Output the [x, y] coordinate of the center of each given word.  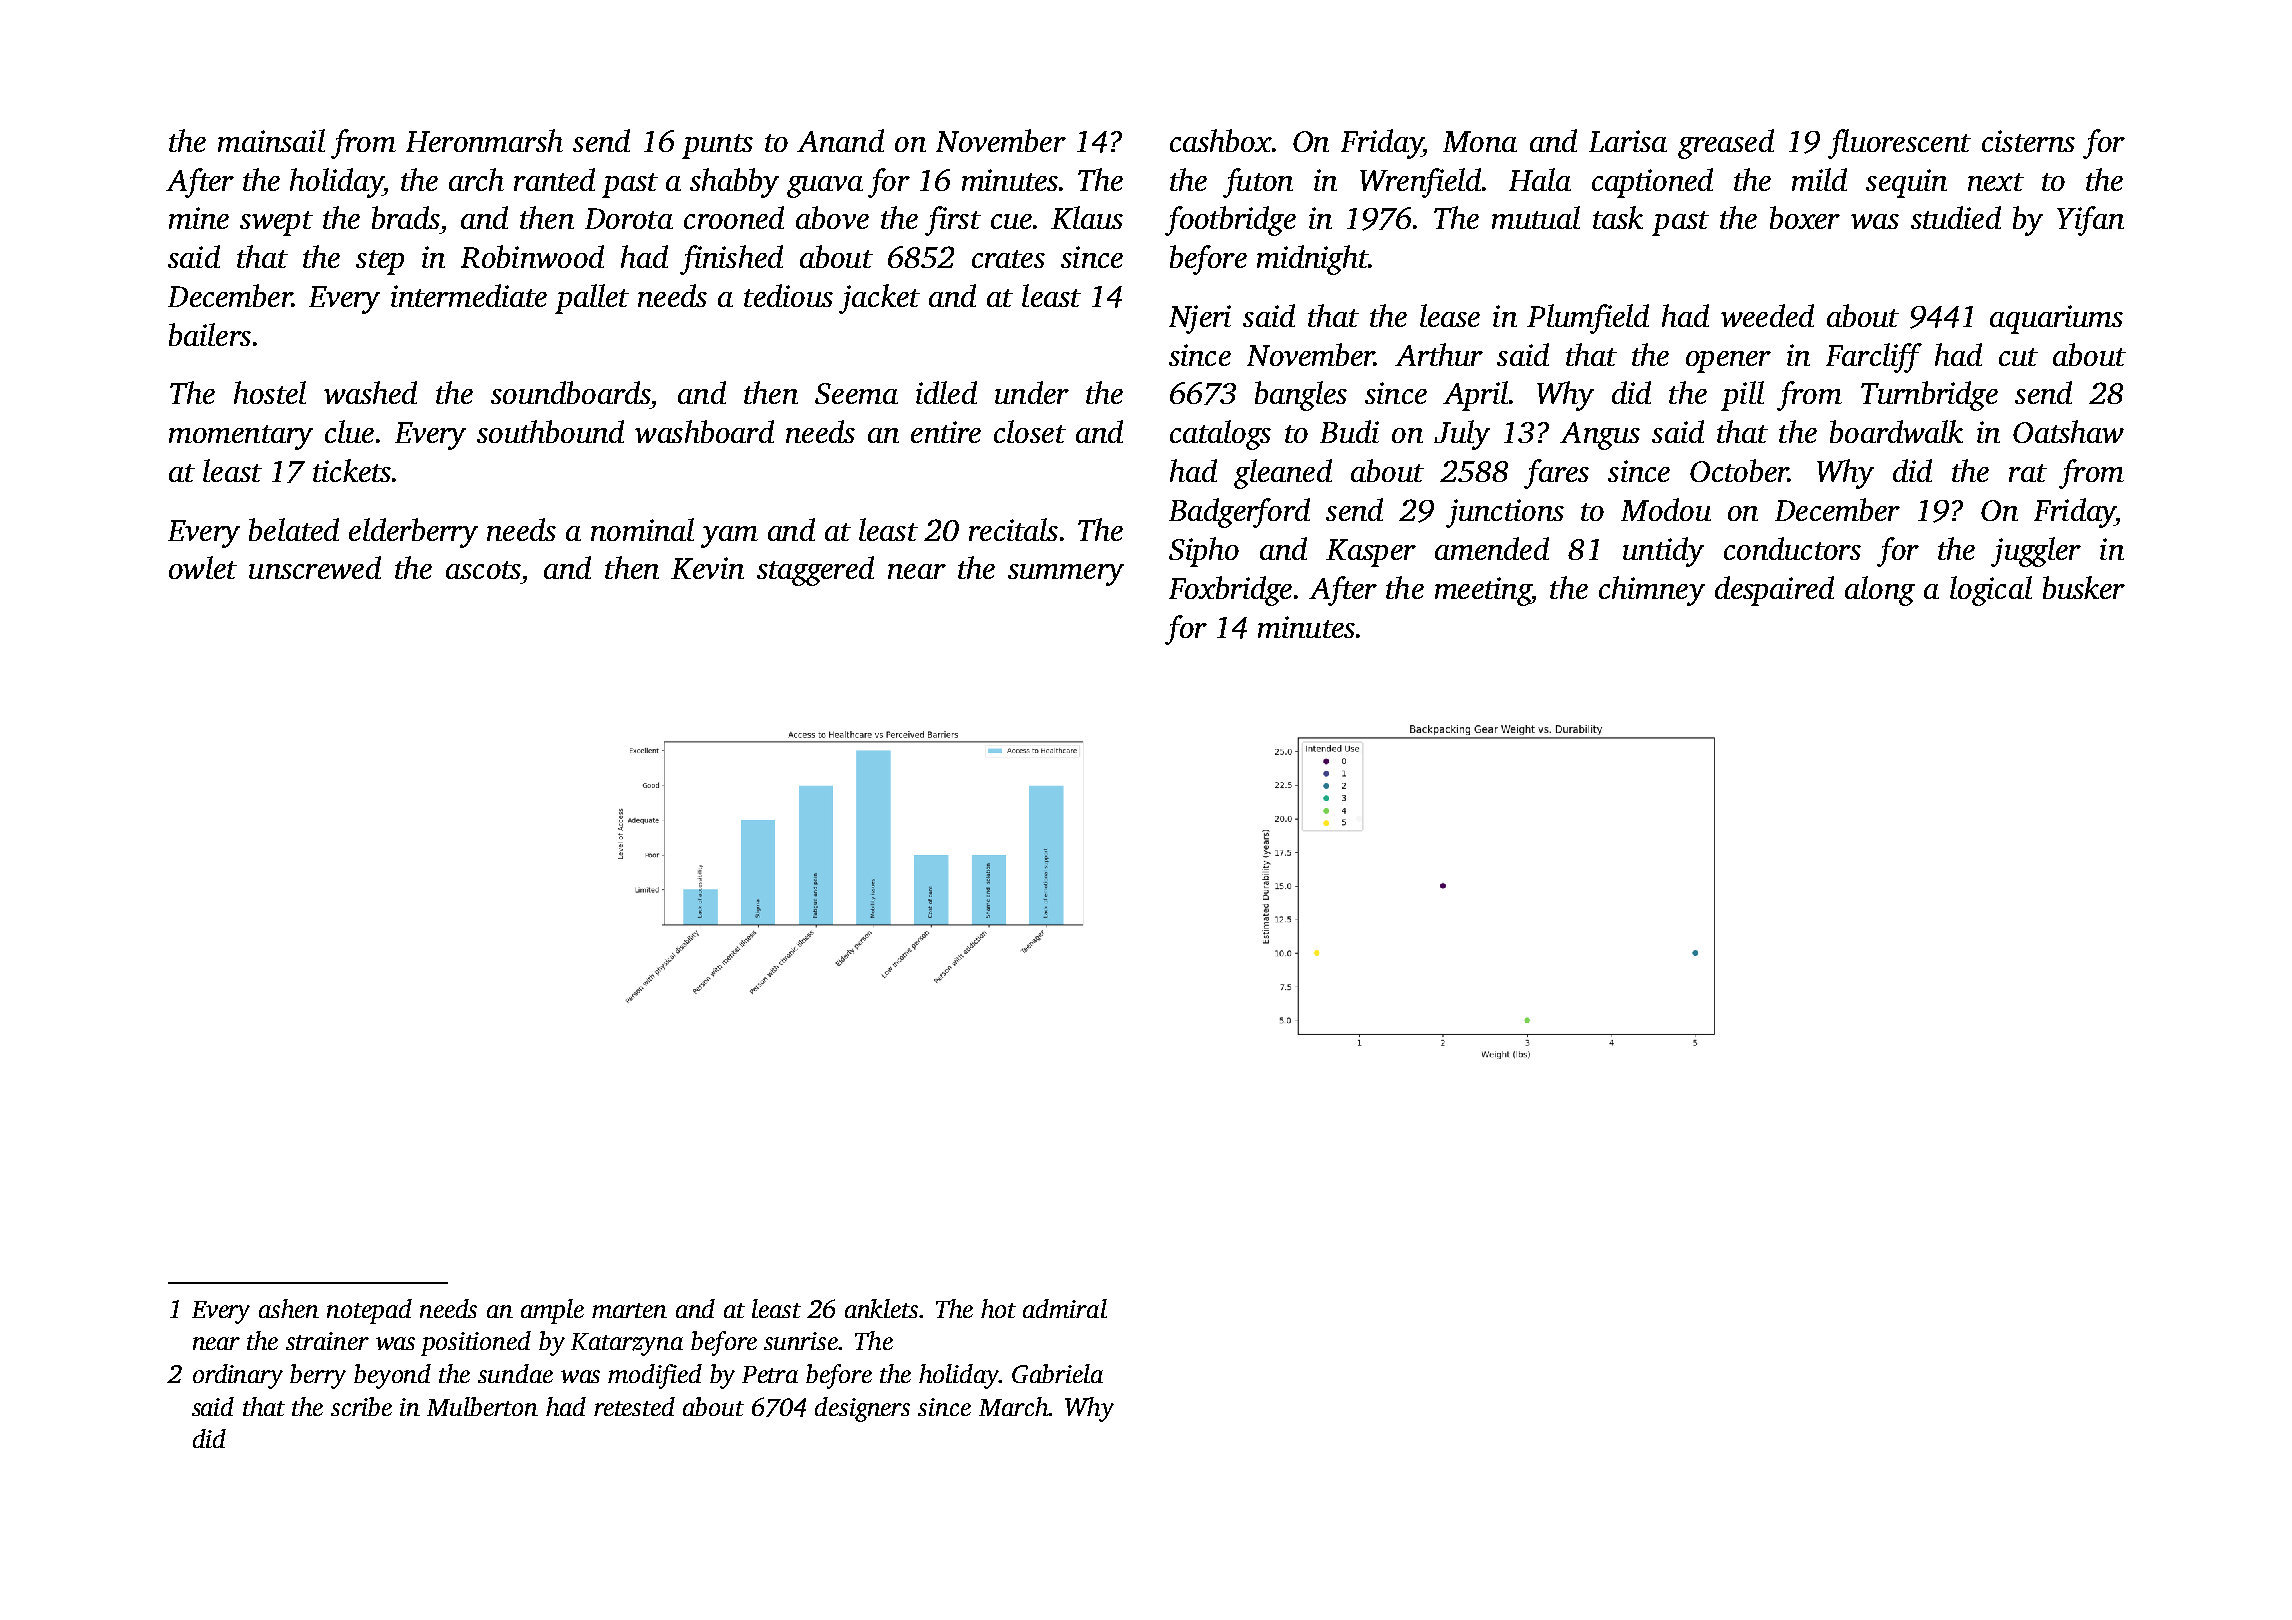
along [1880, 591]
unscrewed [315, 567]
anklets [881, 1308]
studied [1956, 217]
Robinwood [532, 256]
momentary [241, 437]
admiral [1065, 1308]
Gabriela [1057, 1373]
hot [998, 1308]
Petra [770, 1374]
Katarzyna [627, 1344]
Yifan [2090, 221]
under [1032, 392]
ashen [289, 1308]
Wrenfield [1420, 183]
